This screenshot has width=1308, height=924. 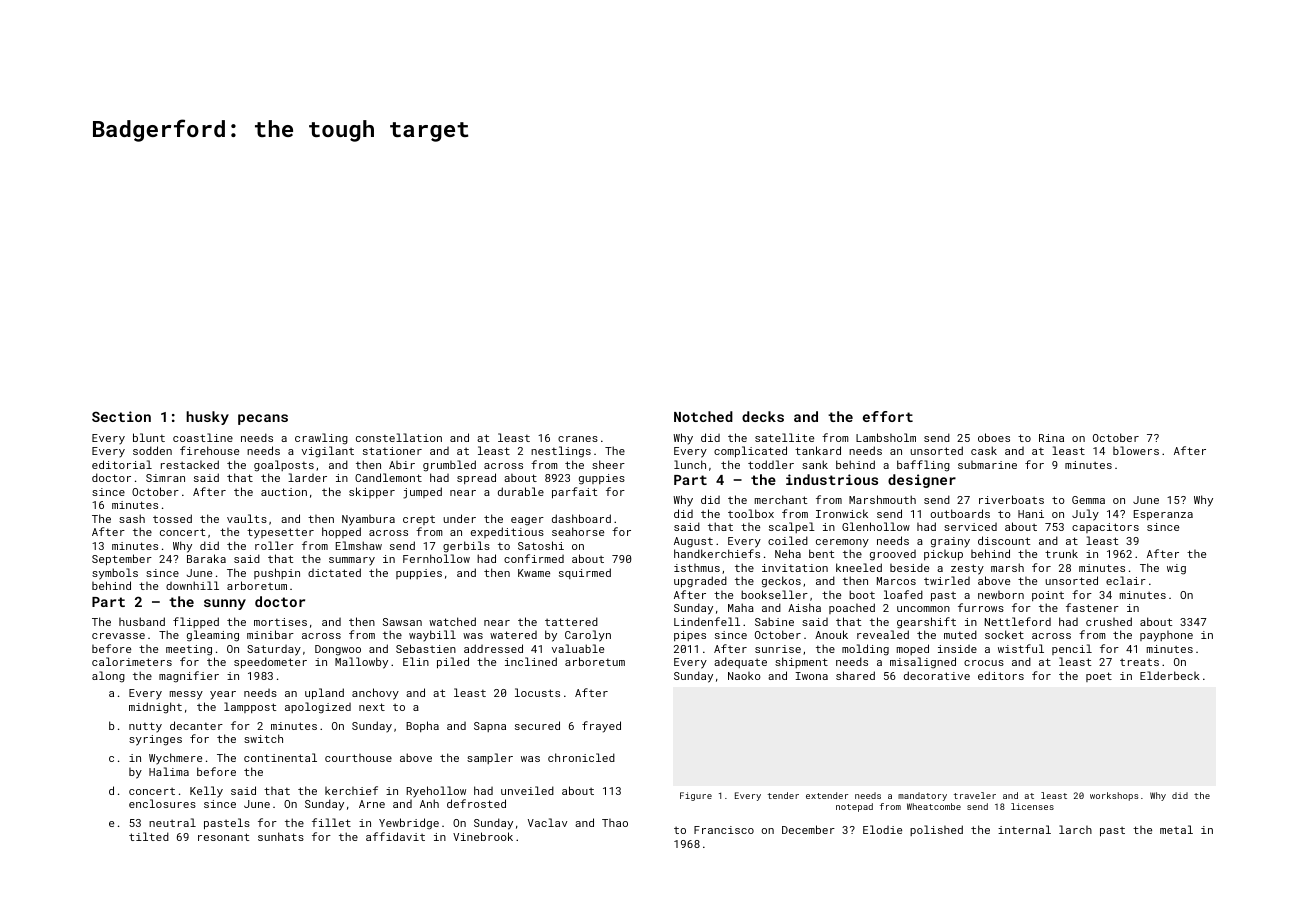 What do you see at coordinates (1136, 450) in the screenshot?
I see `blowers` at bounding box center [1136, 450].
